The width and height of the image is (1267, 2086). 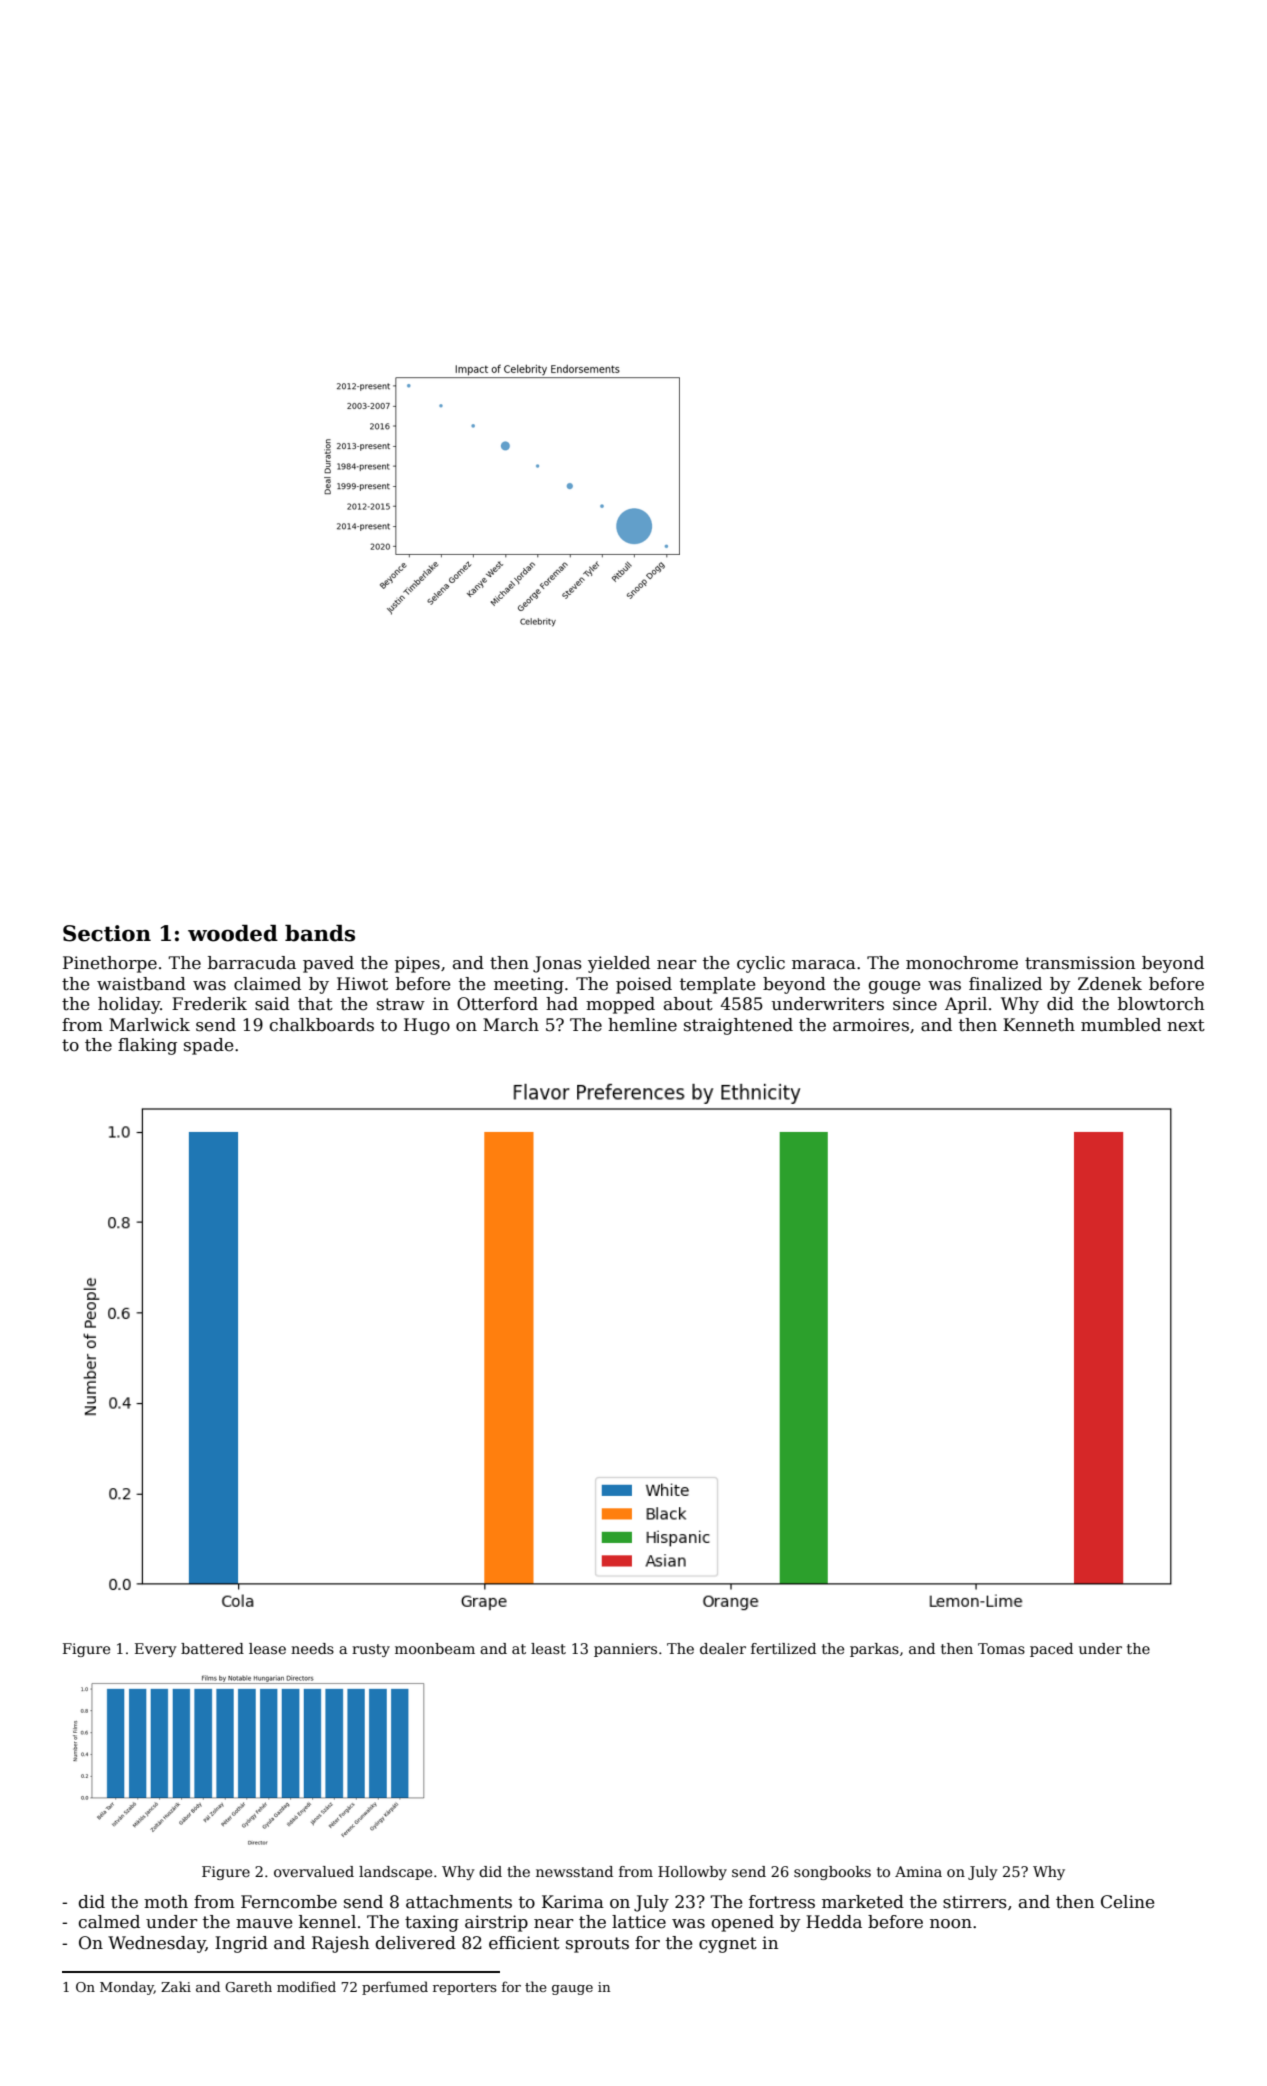 What do you see at coordinates (1121, 1025) in the image?
I see `mumbled` at bounding box center [1121, 1025].
